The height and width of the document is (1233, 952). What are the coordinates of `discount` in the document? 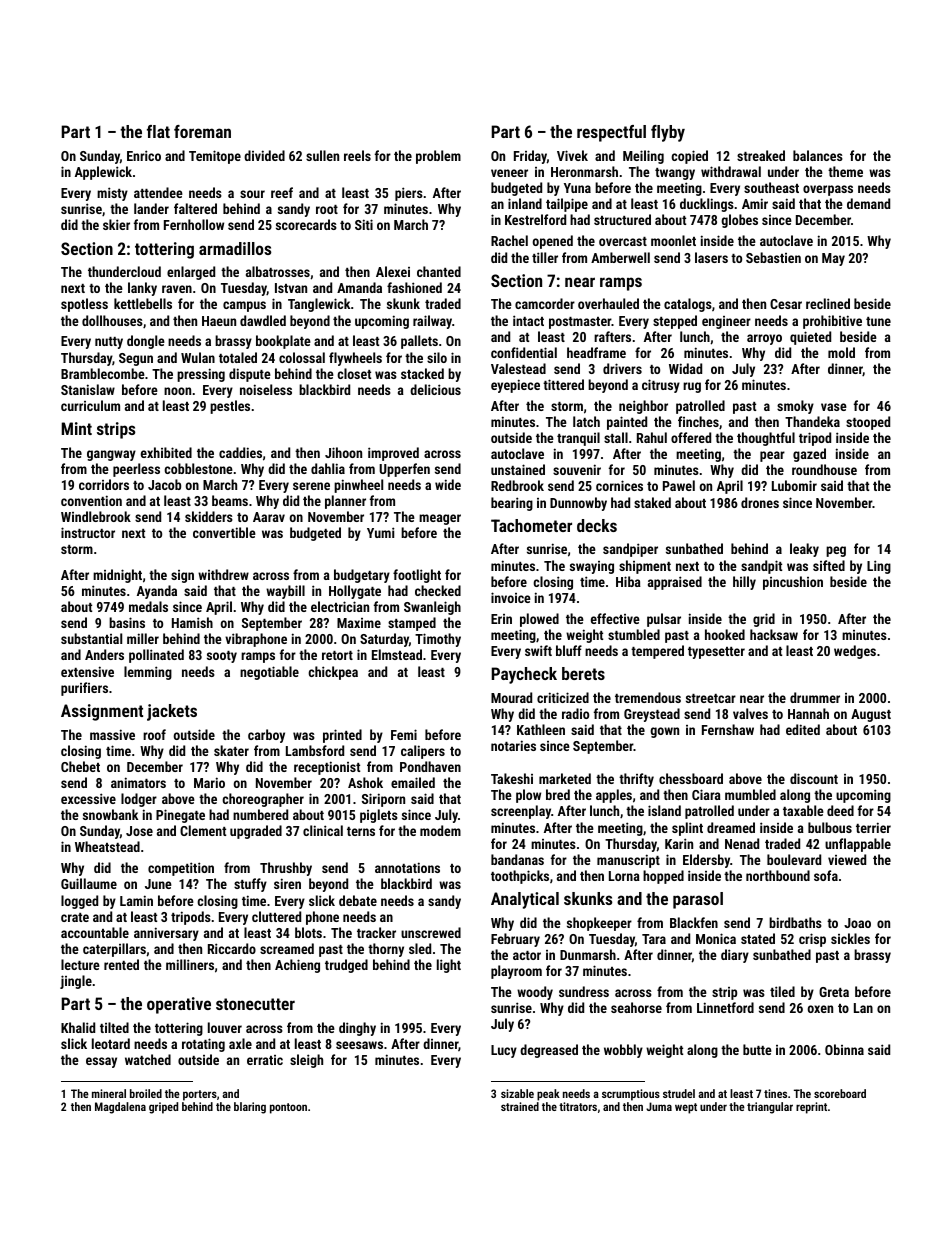 It's located at (814, 778).
